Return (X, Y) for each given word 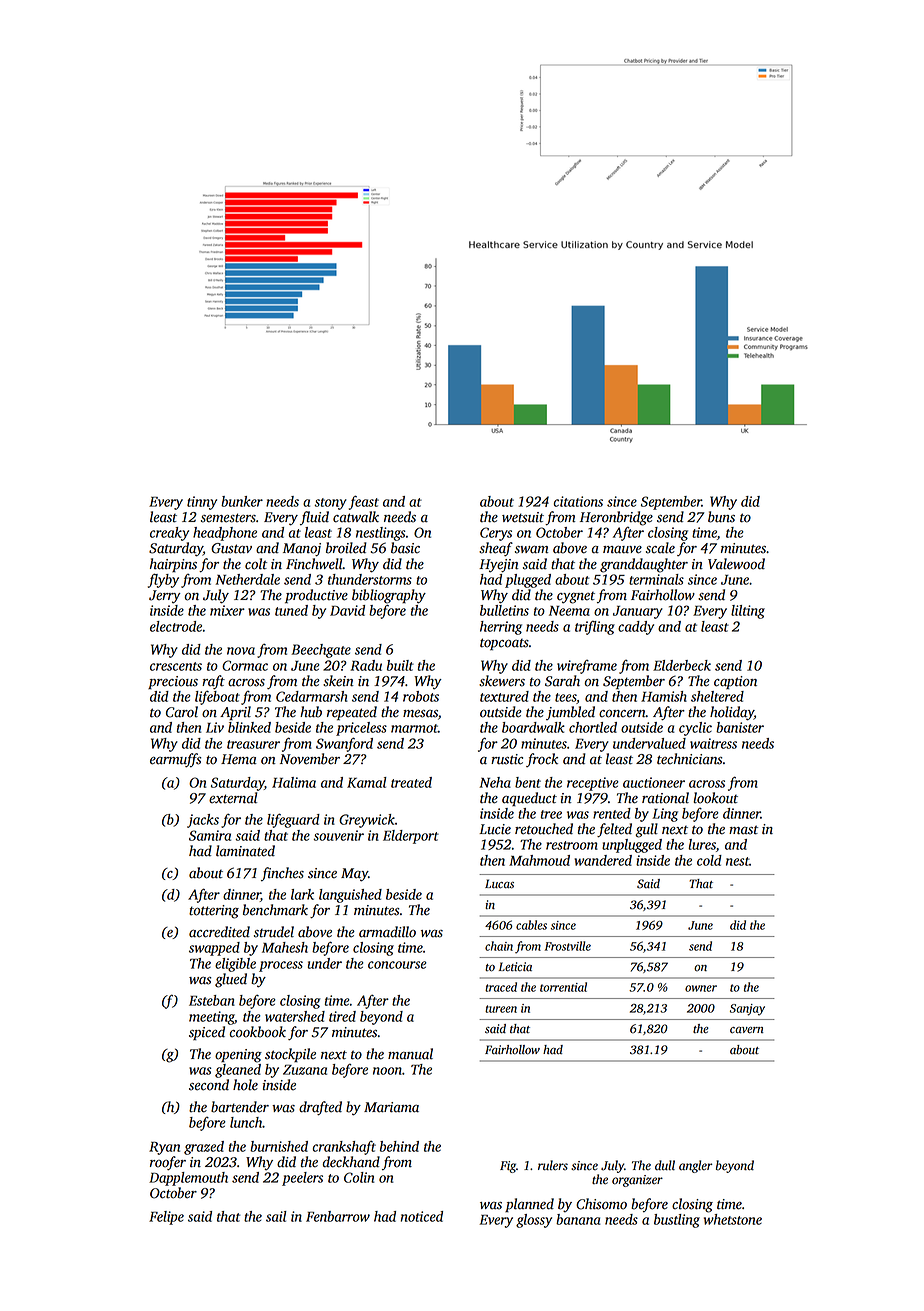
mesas (420, 714)
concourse (397, 965)
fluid (314, 518)
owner (701, 988)
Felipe (166, 1218)
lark (302, 894)
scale (660, 548)
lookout (715, 798)
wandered (603, 860)
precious (173, 682)
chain (499, 946)
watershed (295, 1016)
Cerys (496, 534)
